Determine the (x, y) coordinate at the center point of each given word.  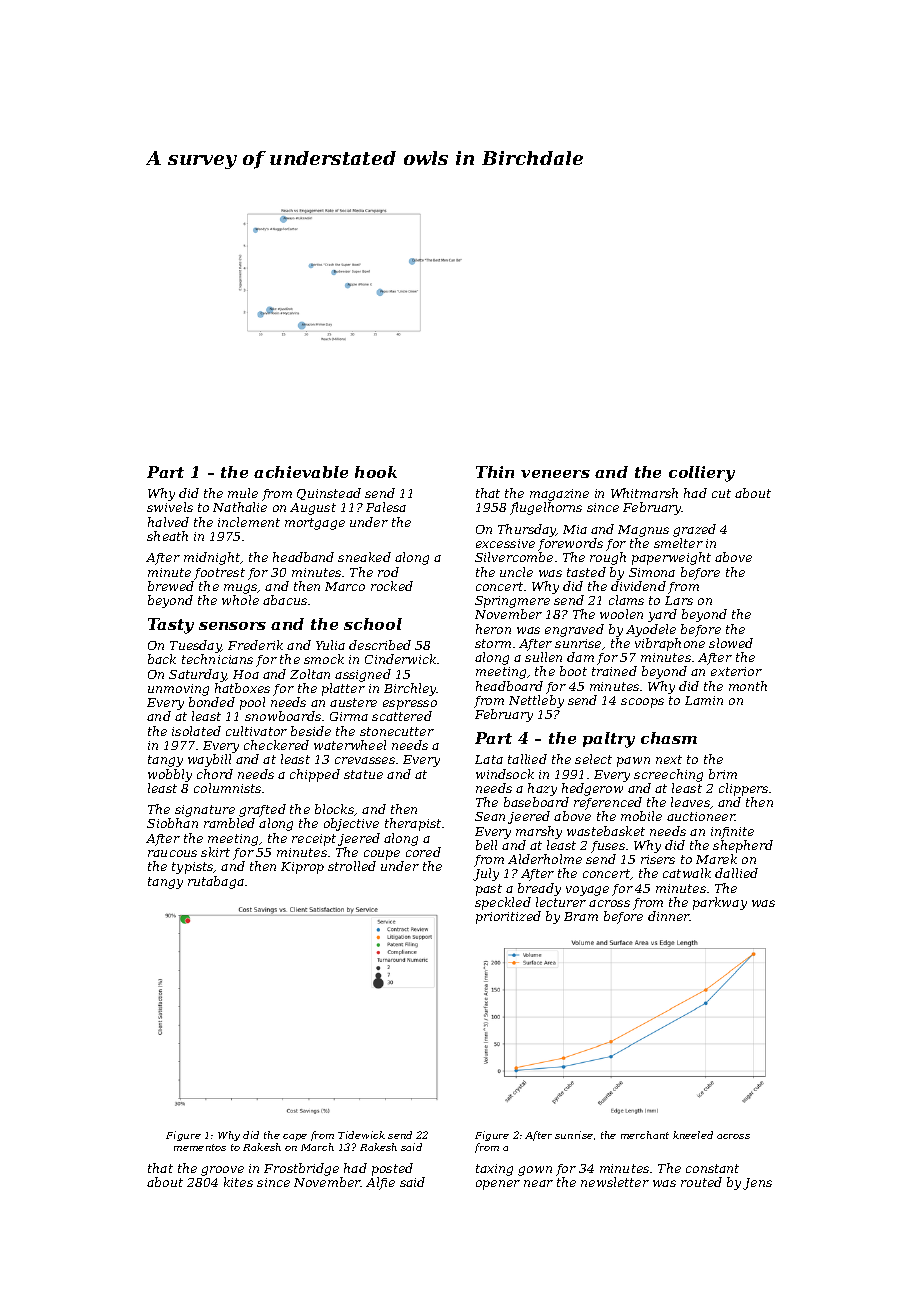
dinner (669, 916)
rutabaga (216, 882)
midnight (212, 558)
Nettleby (536, 701)
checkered (276, 745)
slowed (731, 643)
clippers (743, 789)
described (380, 645)
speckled (503, 903)
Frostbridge (301, 1169)
